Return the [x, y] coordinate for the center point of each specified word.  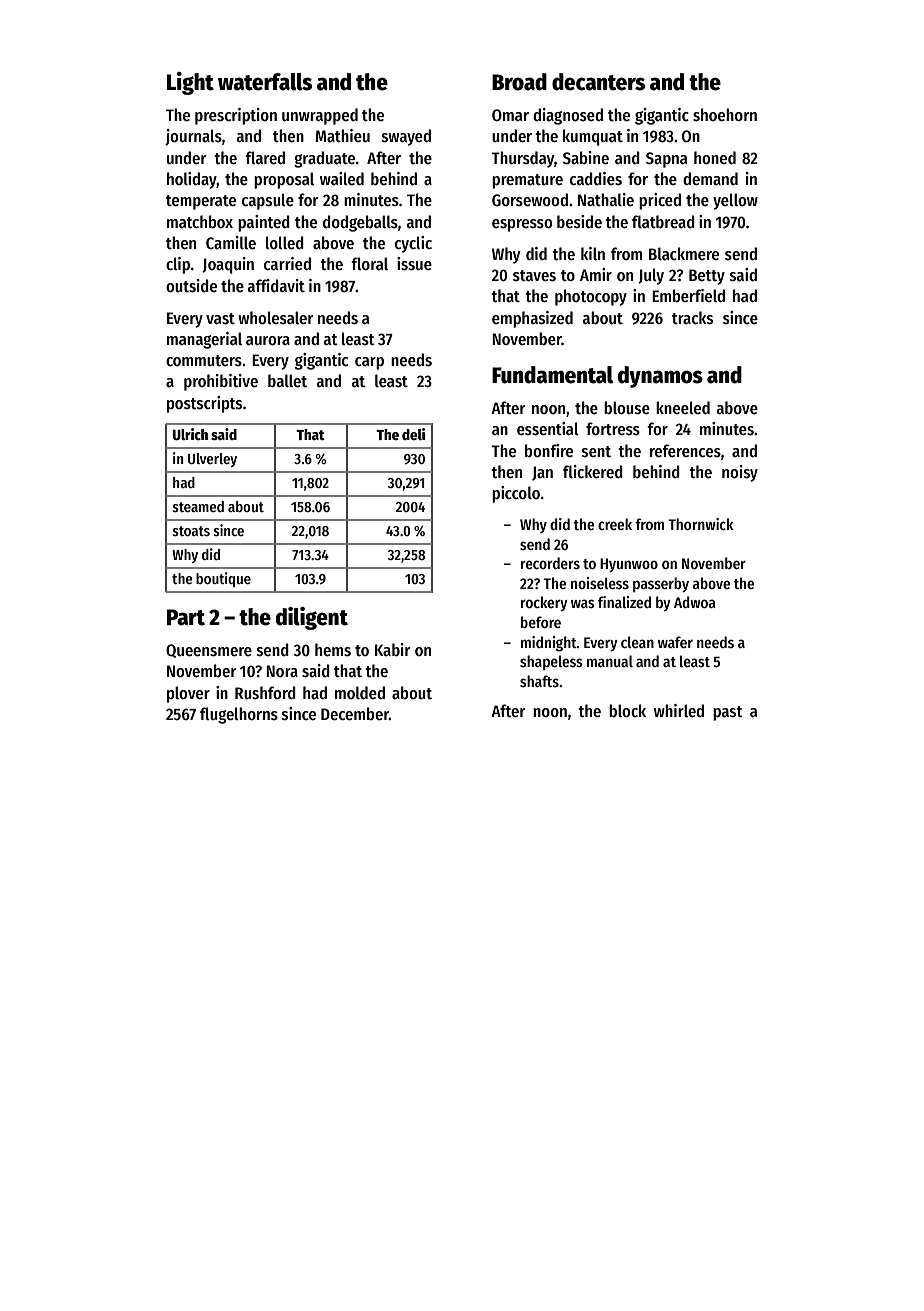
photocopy [591, 297]
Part [186, 617]
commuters [204, 361]
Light [190, 83]
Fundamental [552, 375]
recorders [550, 563]
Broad [519, 82]
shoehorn [725, 115]
